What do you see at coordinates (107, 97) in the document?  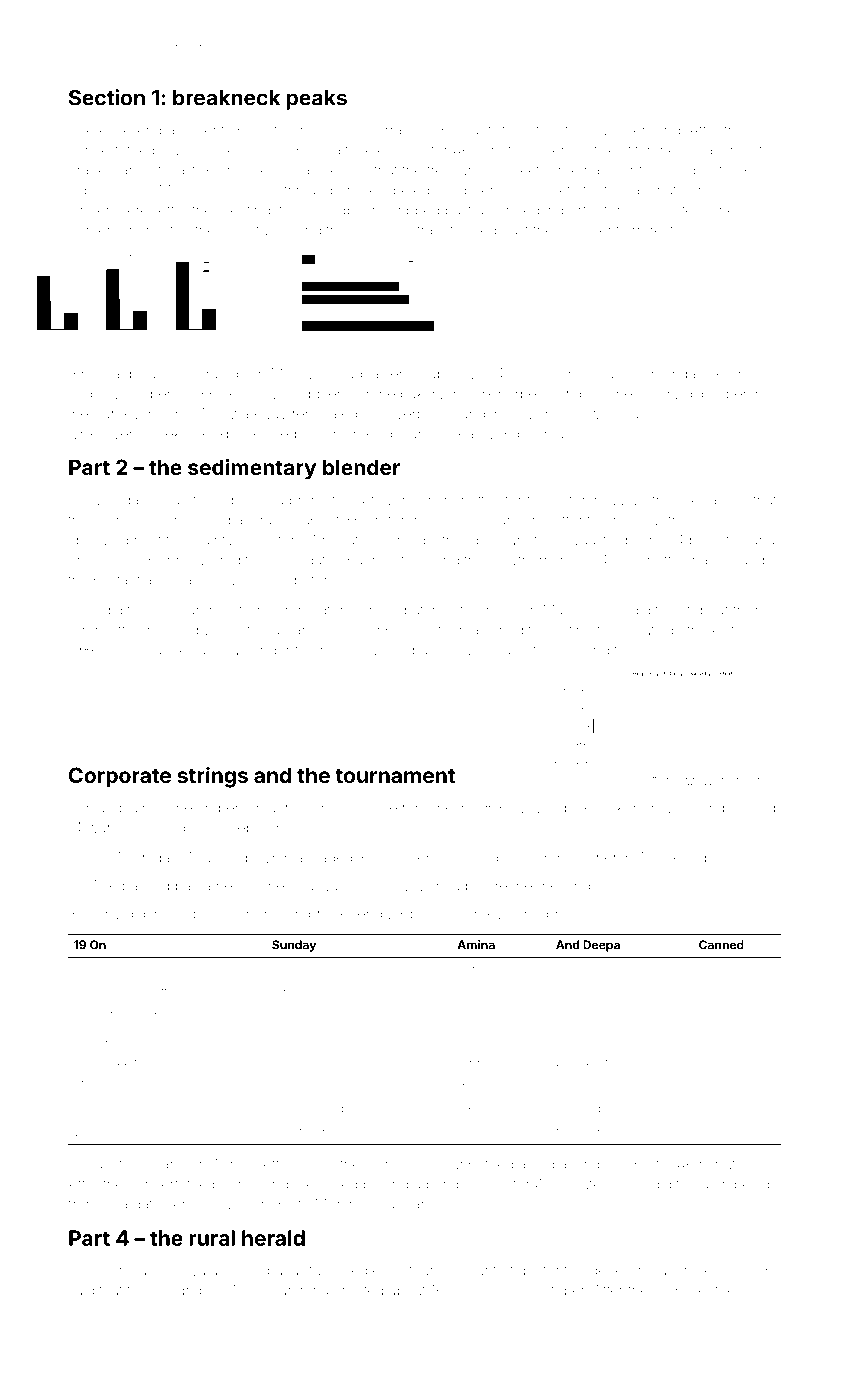 I see `Section` at bounding box center [107, 97].
